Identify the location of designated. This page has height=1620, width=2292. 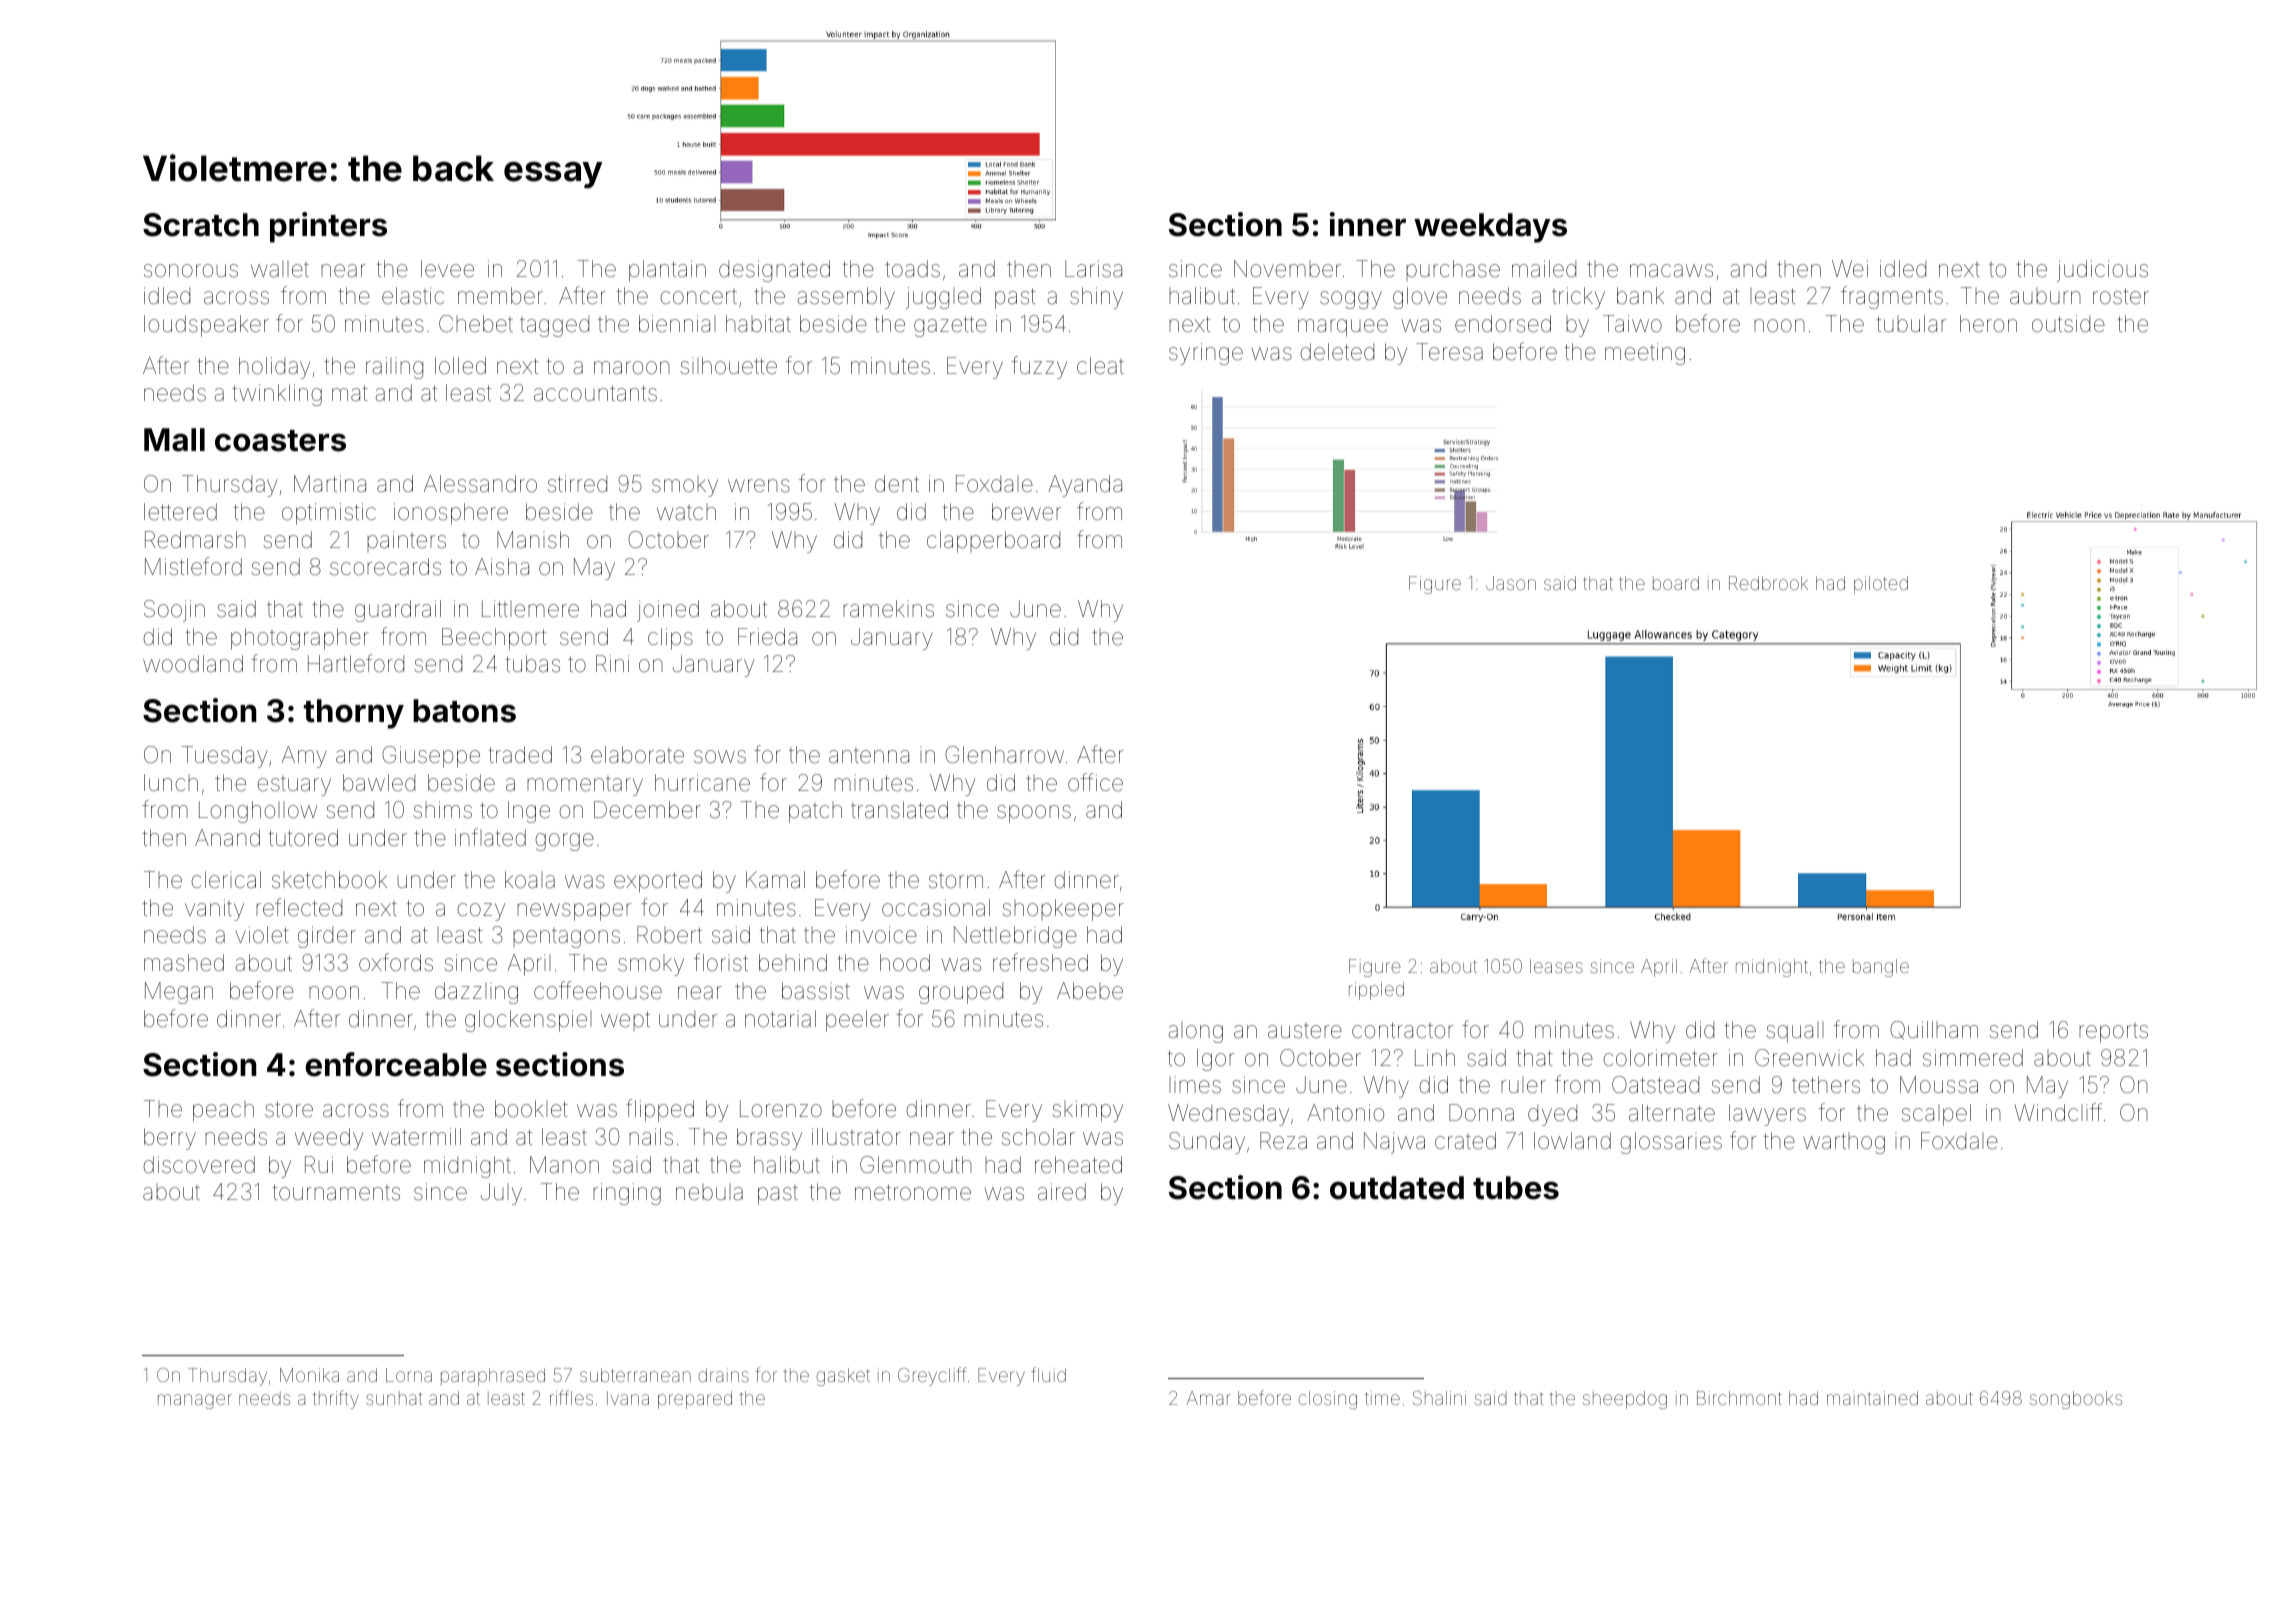
(774, 271).
